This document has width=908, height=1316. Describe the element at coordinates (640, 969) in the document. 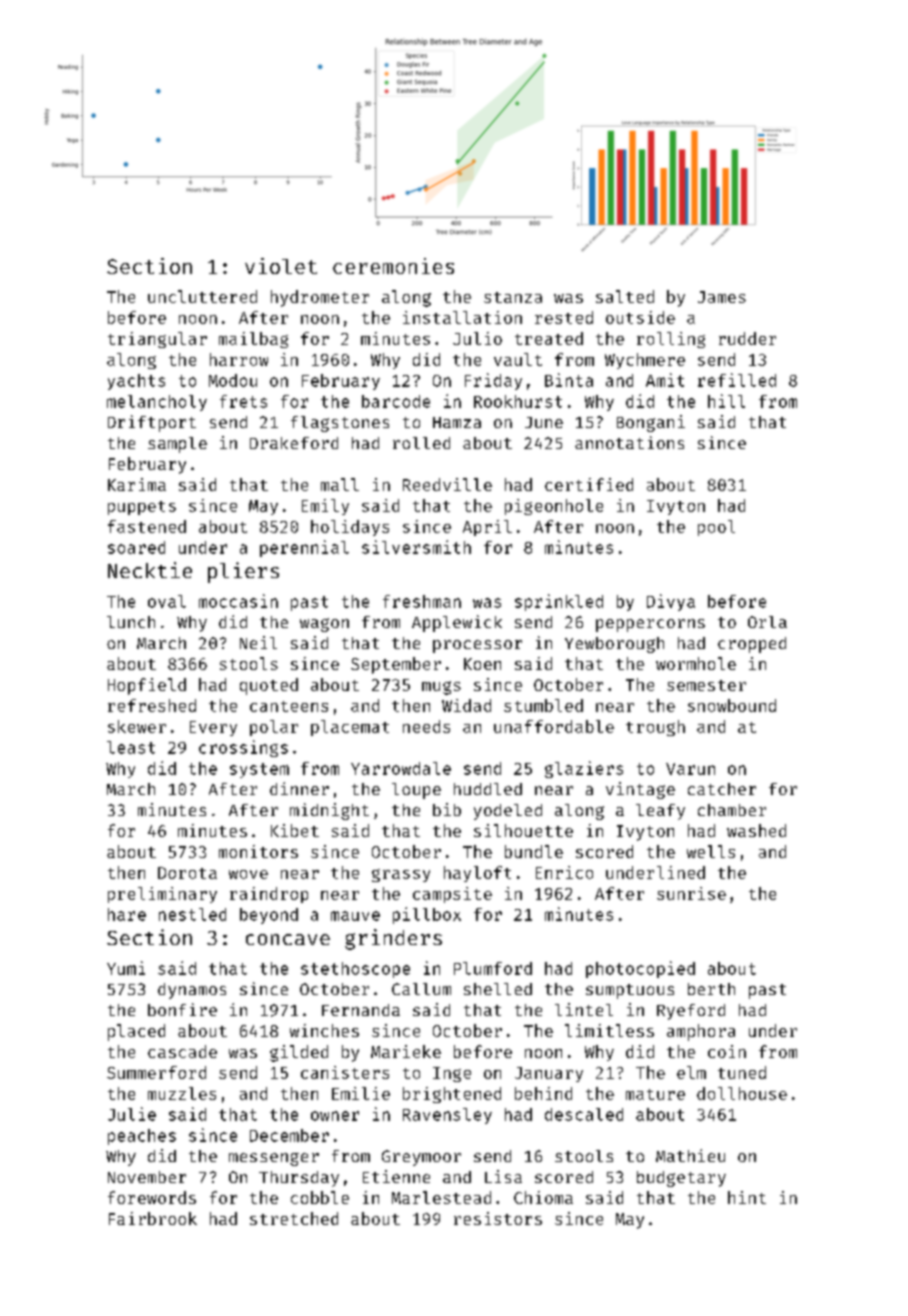

I see `photocopied` at that location.
